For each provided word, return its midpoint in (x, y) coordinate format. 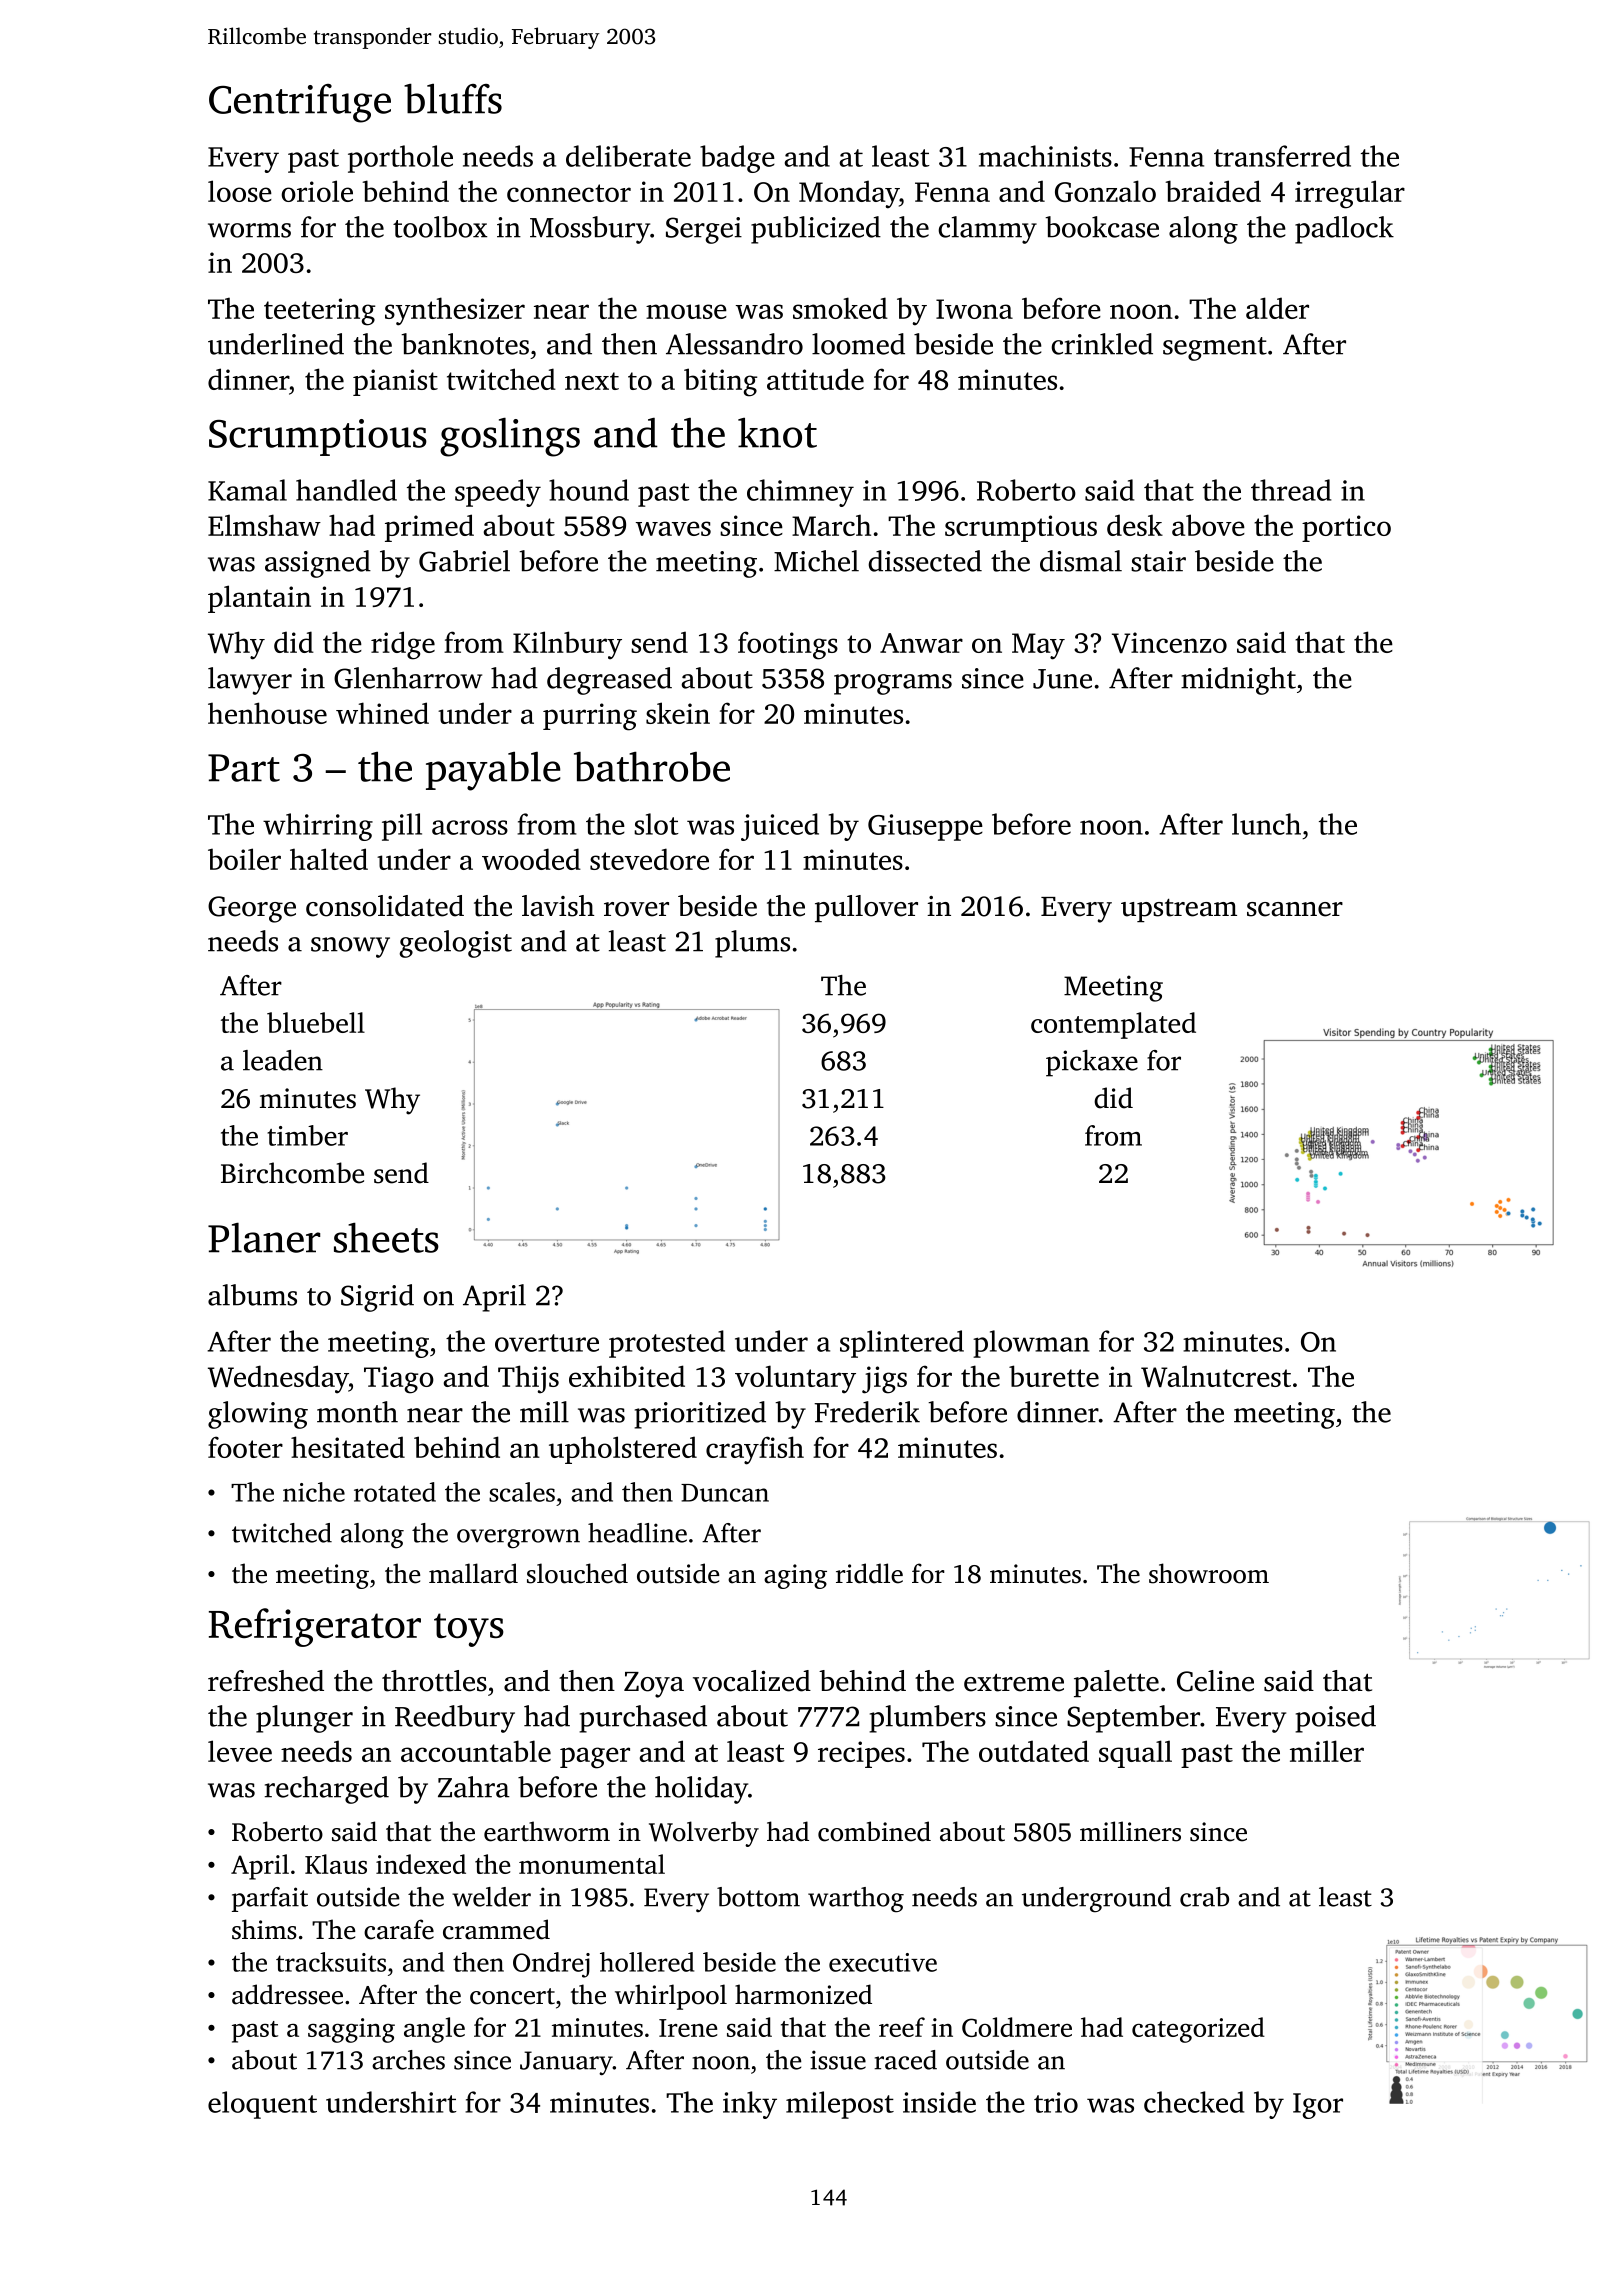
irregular (1350, 194)
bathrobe (652, 767)
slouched (577, 1573)
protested (667, 1344)
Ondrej (551, 1965)
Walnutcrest (1216, 1376)
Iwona (974, 309)
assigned (318, 564)
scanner (1295, 909)
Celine (1215, 1681)
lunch (1266, 824)
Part (244, 768)
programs (893, 684)
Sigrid (377, 1298)
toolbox (440, 227)
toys (469, 1630)
